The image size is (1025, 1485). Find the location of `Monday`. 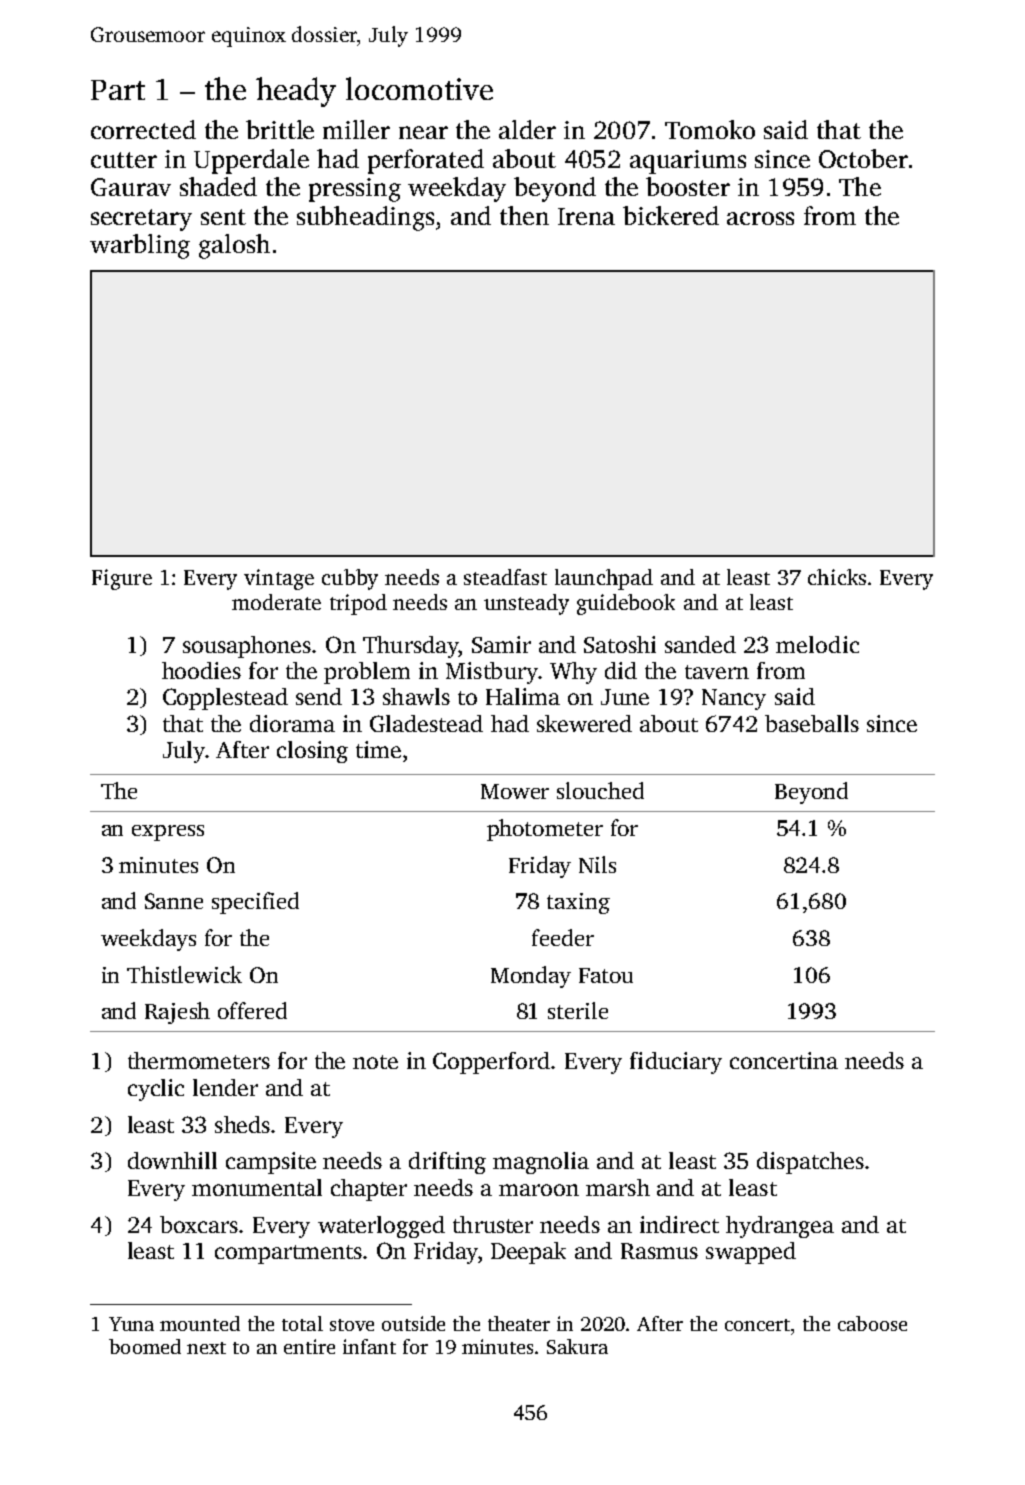

Monday is located at coordinates (531, 977).
